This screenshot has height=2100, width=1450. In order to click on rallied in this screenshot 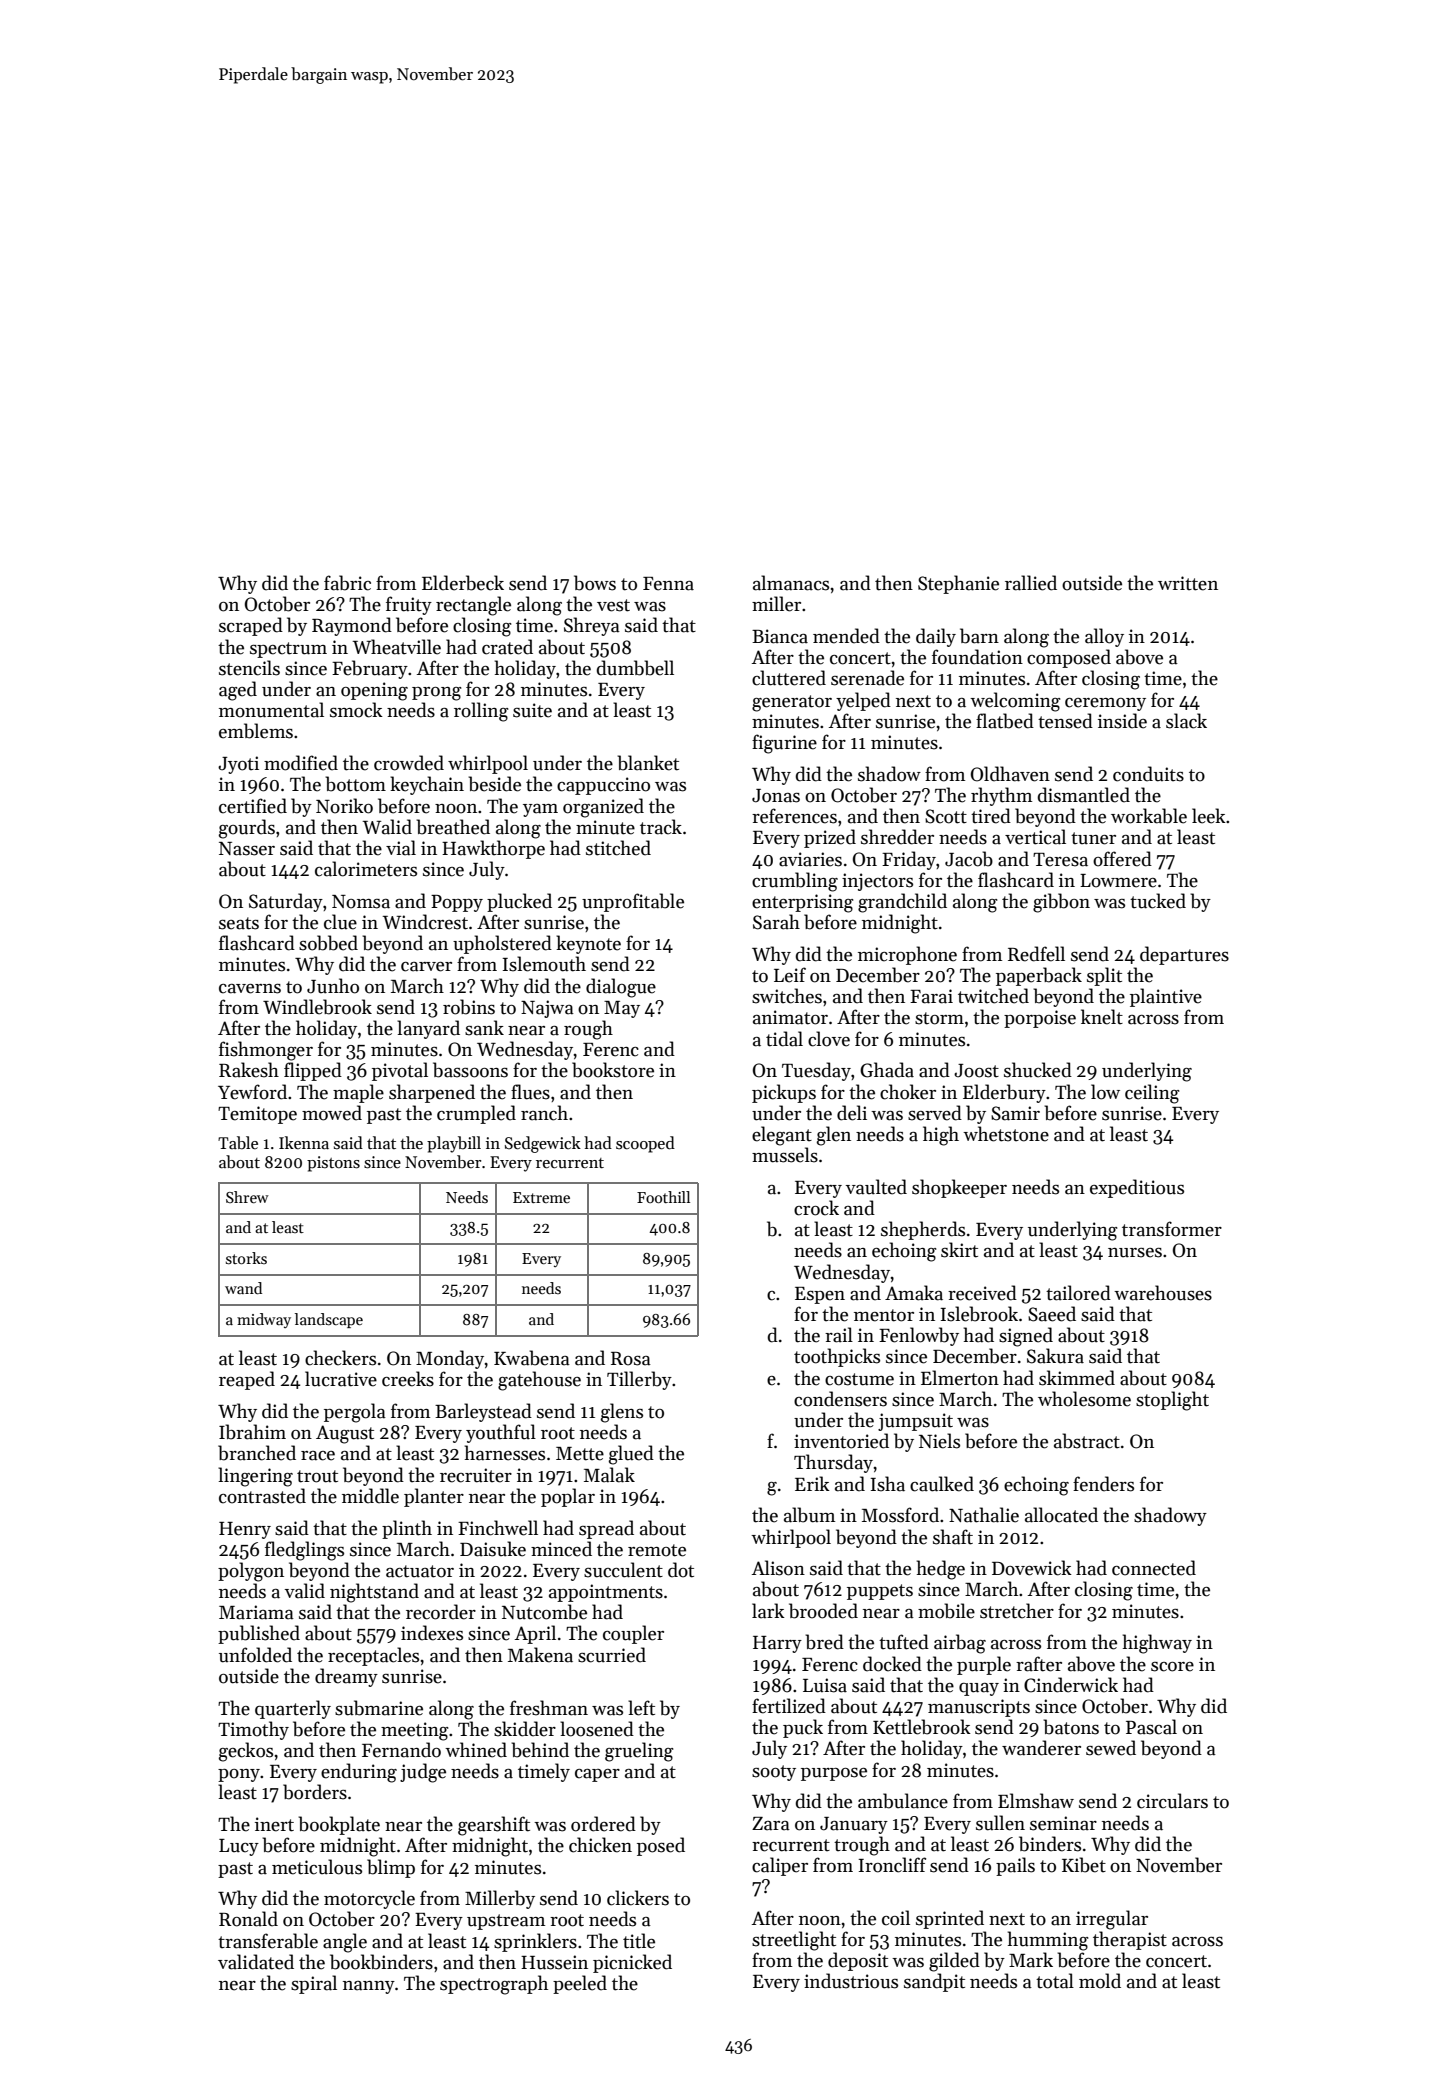, I will do `click(1031, 583)`.
